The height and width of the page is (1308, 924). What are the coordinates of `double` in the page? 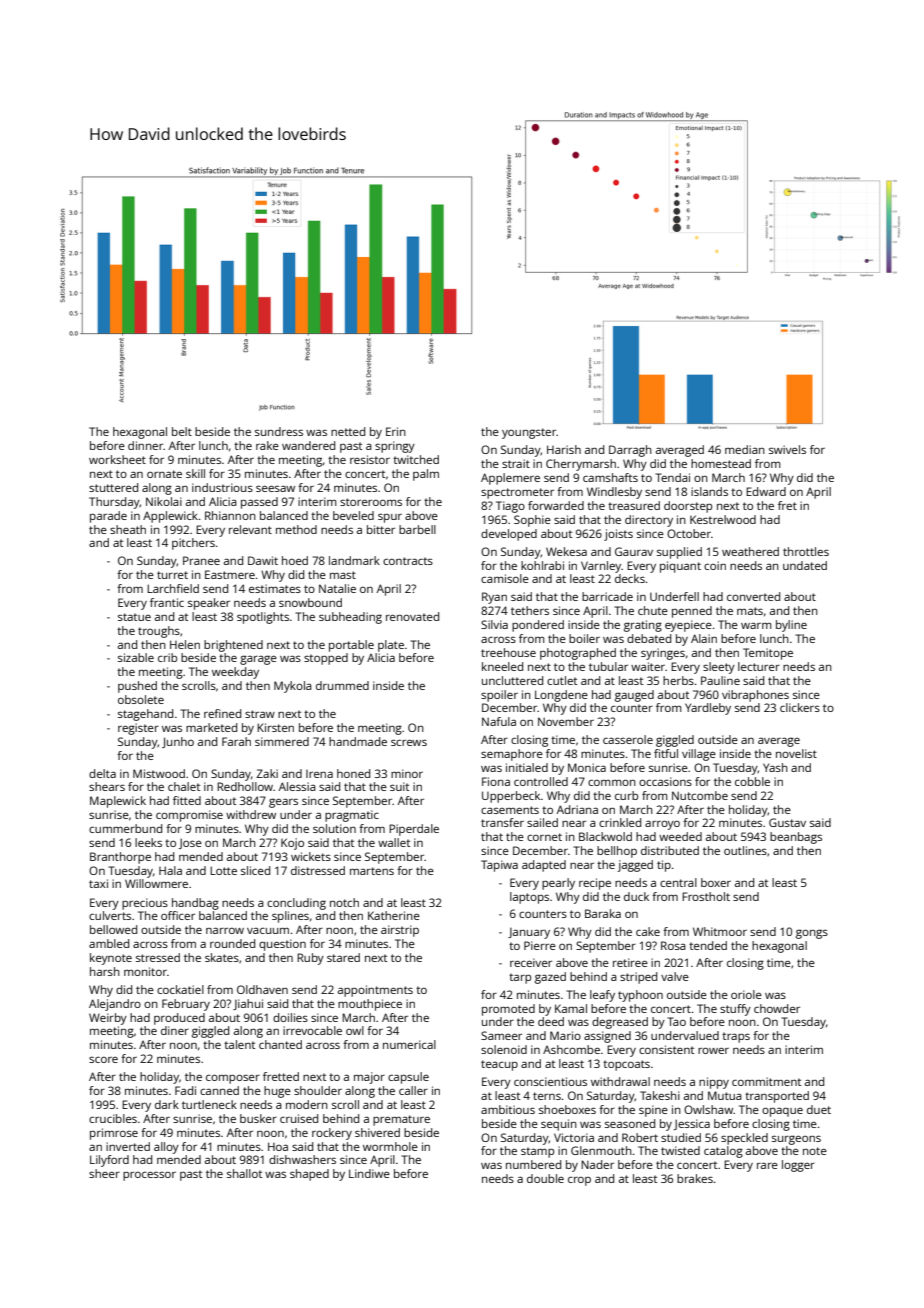 It's located at (545, 1178).
